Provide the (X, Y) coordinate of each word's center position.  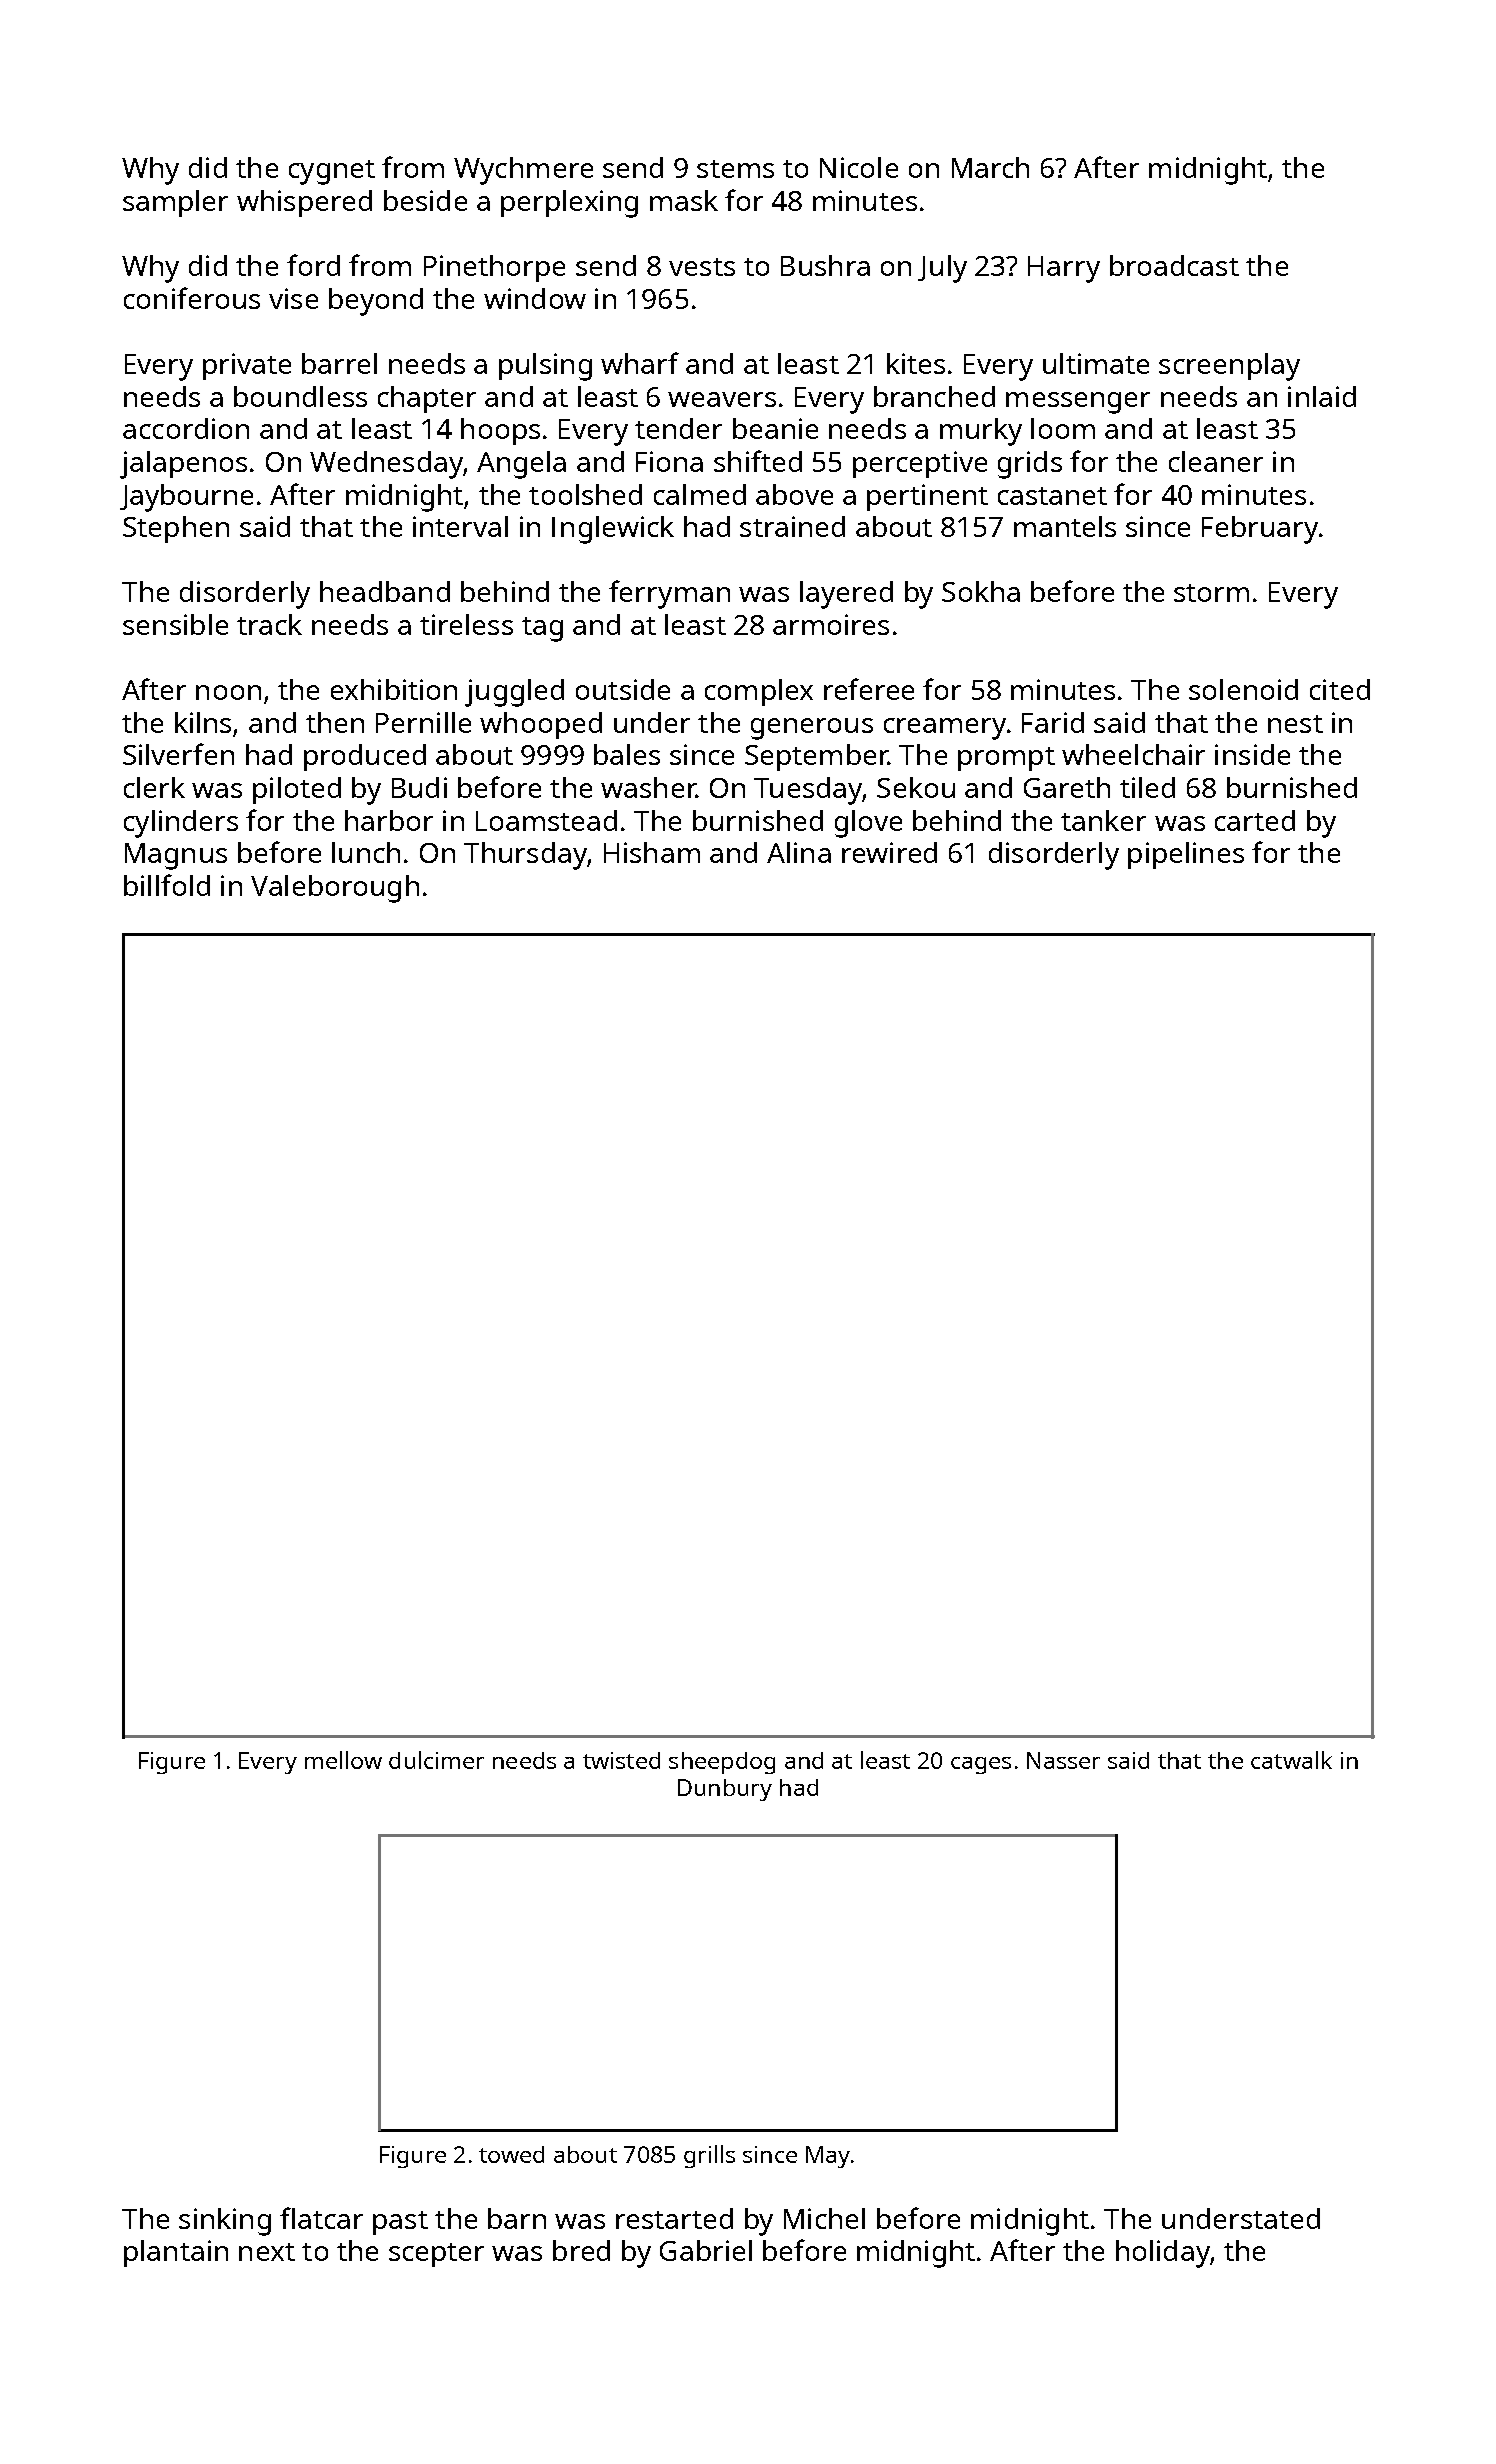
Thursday (525, 856)
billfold (167, 885)
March (990, 167)
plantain (176, 2253)
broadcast (1174, 265)
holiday (1163, 2254)
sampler (175, 203)
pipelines (1186, 855)
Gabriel (706, 2250)
